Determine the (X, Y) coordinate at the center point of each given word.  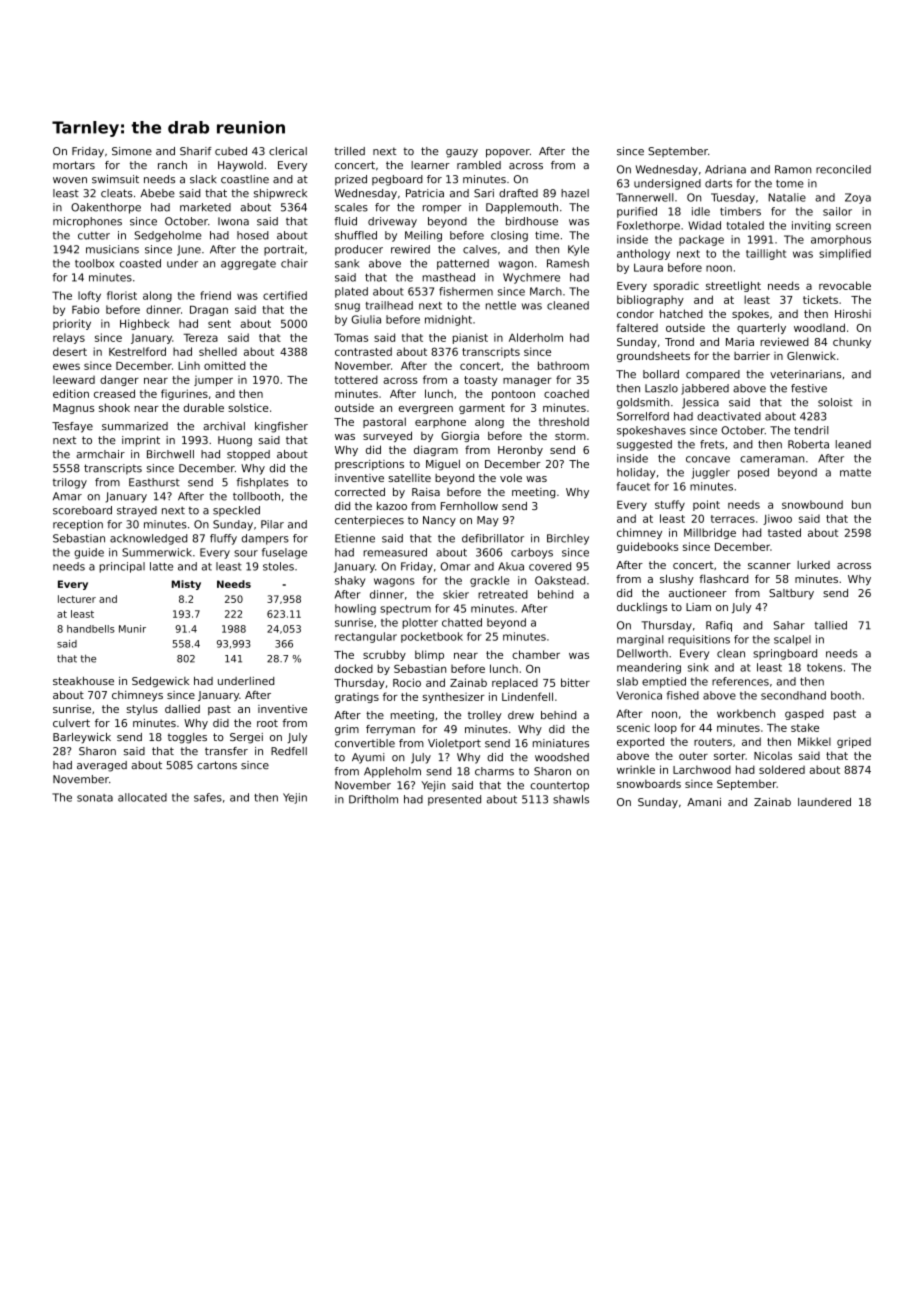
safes (208, 797)
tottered (356, 379)
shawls (571, 799)
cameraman (772, 459)
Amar (67, 496)
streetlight (733, 286)
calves (480, 249)
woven (70, 180)
